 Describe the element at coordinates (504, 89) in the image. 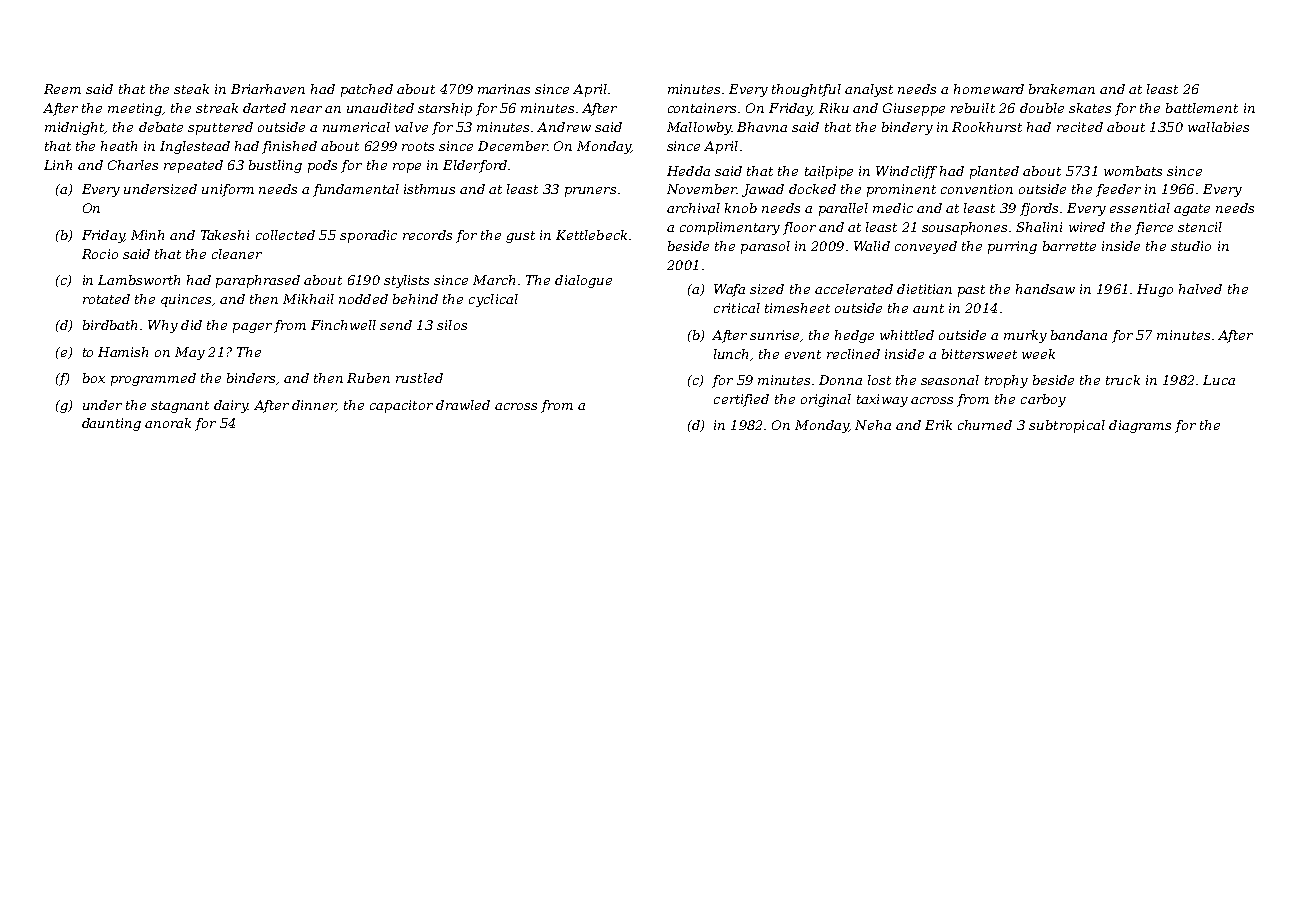

I see `marinas` at that location.
